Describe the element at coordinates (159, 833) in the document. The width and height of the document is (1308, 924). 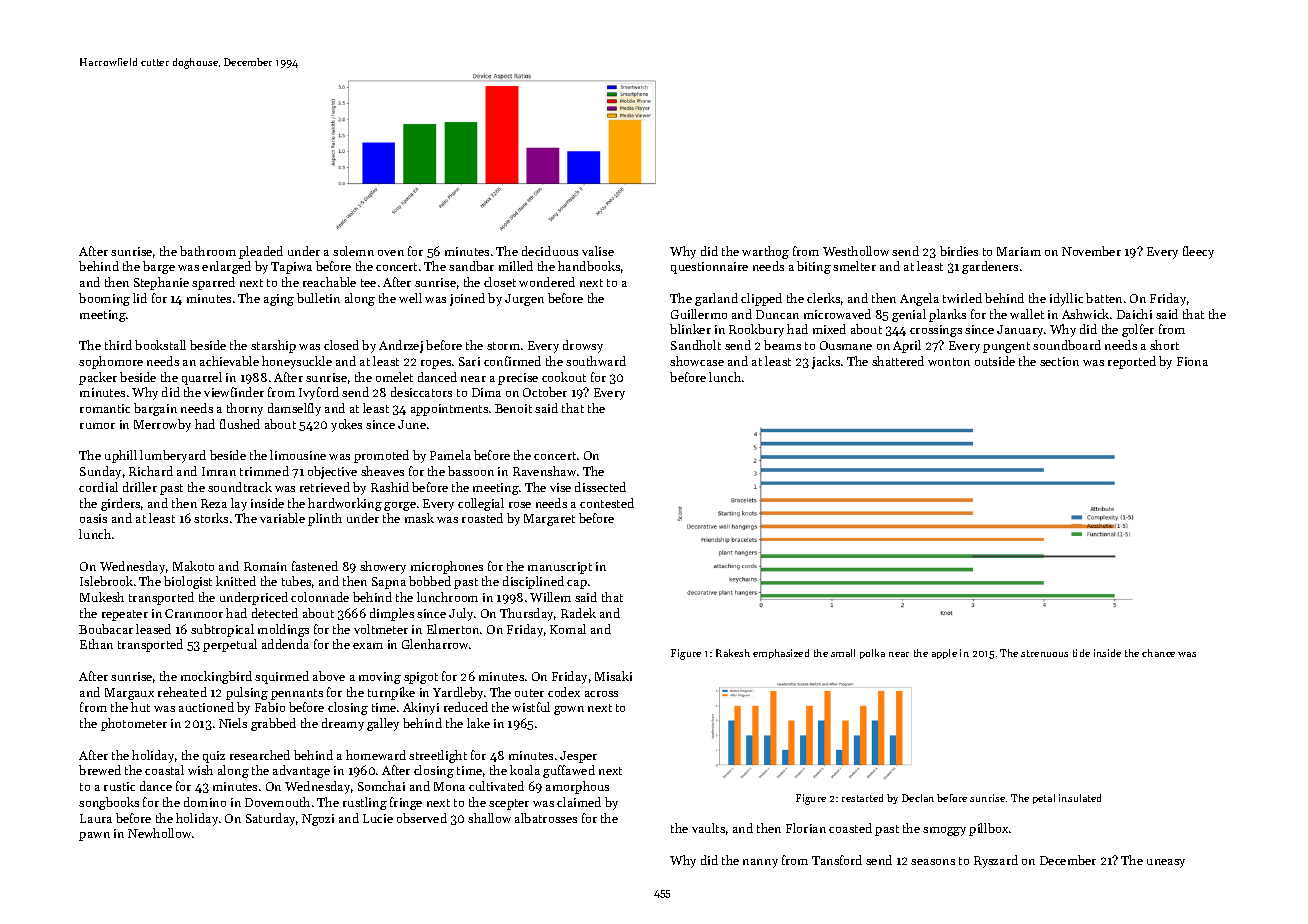
I see `Newhollow` at that location.
